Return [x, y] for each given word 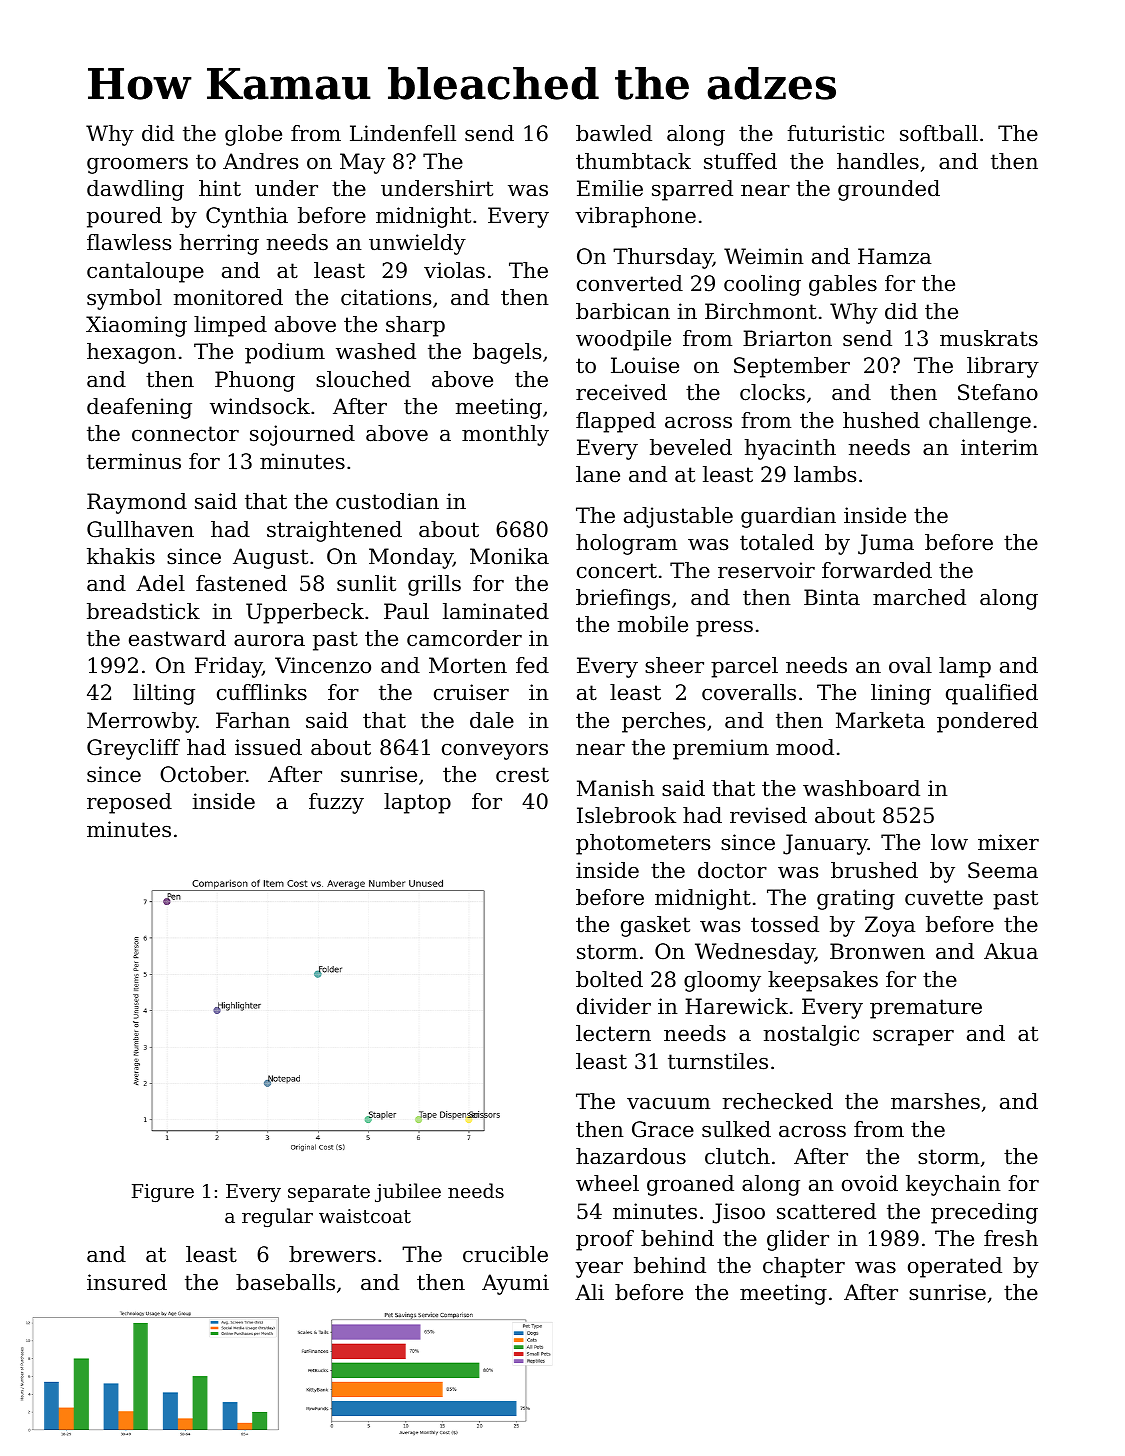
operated [955, 1267]
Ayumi [515, 1284]
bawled [614, 133]
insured [127, 1282]
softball [939, 133]
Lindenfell [403, 133]
